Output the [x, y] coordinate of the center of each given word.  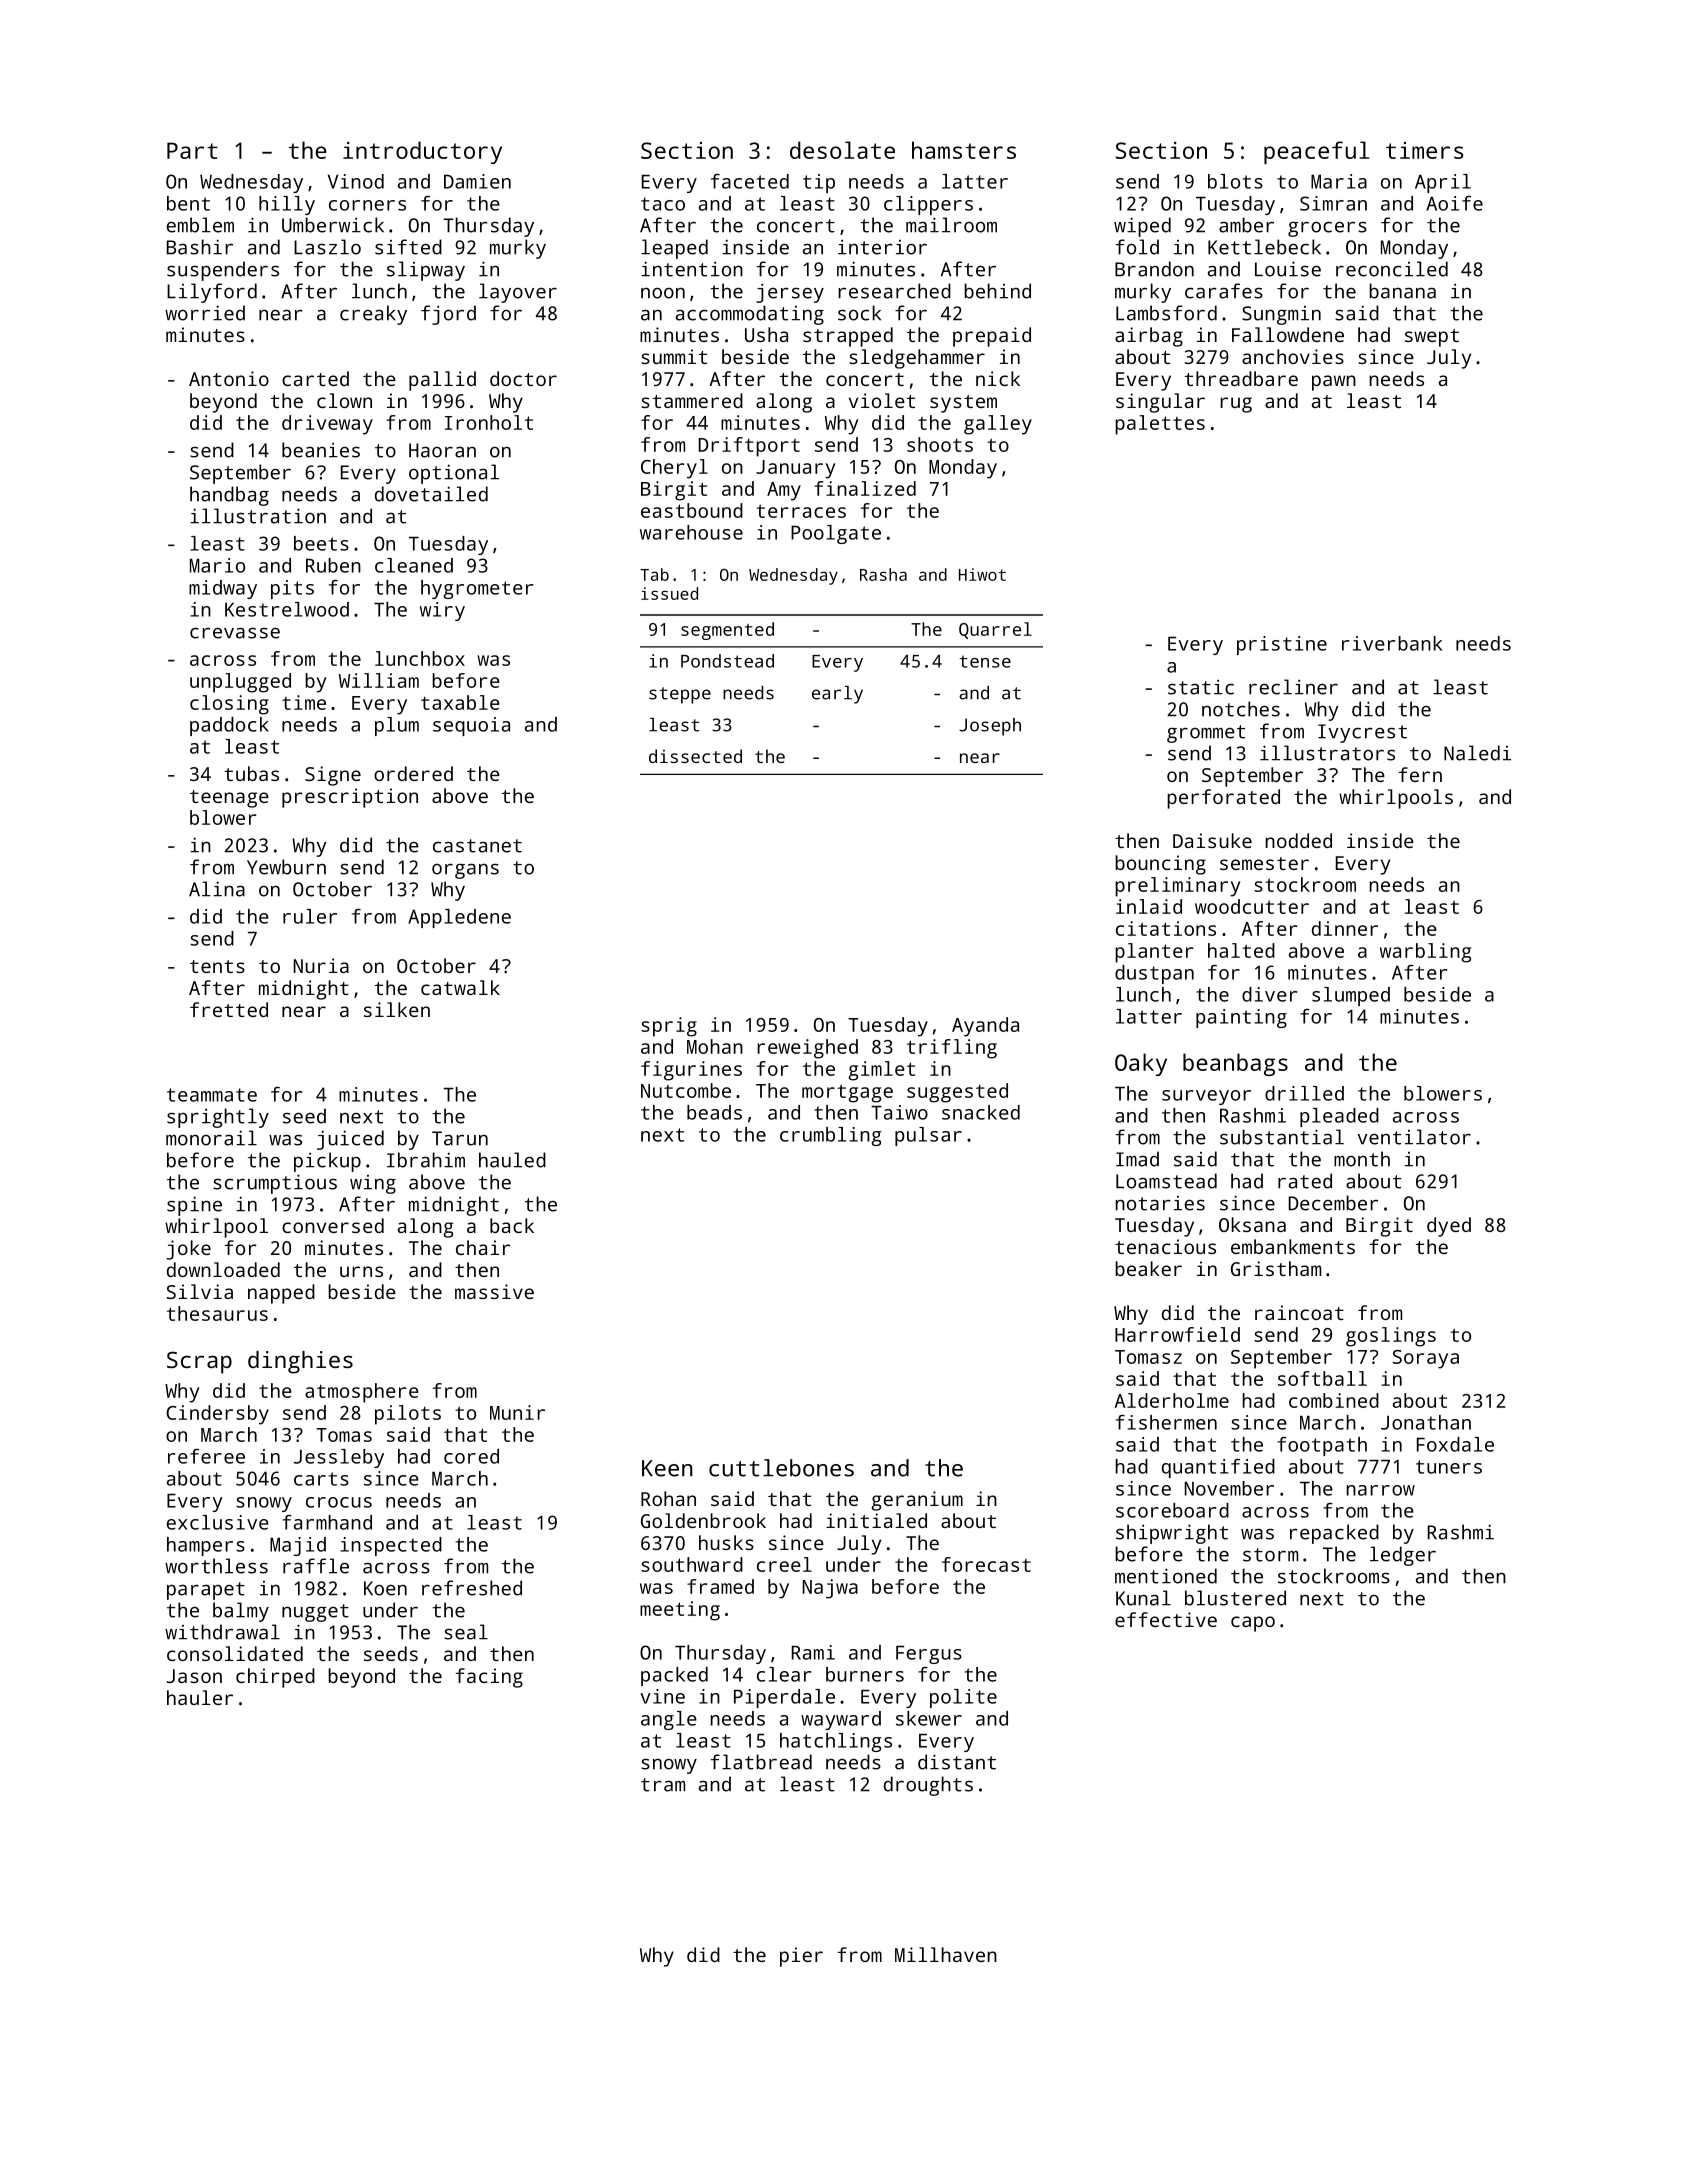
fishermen [1166, 1422]
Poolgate [836, 534]
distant [957, 1762]
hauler [200, 1697]
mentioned [1166, 1576]
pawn [1334, 383]
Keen [667, 1468]
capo [1253, 1624]
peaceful [1316, 152]
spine [194, 1206]
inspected [391, 1546]
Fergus [929, 1655]
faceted [750, 181]
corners [367, 205]
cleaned [414, 565]
